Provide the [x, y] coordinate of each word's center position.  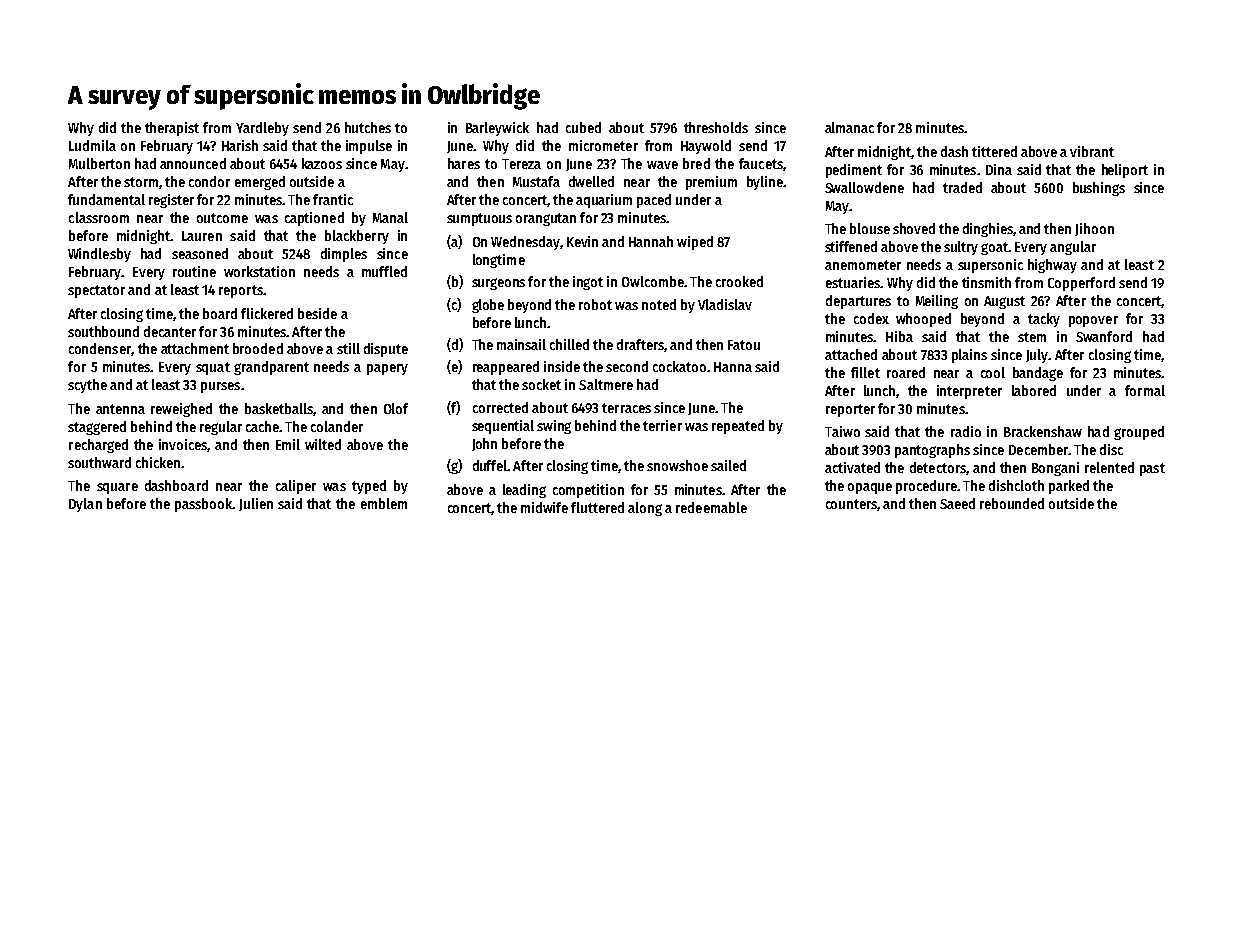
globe [488, 306]
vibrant [1092, 151]
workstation [259, 271]
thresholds [716, 127]
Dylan [85, 505]
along [645, 509]
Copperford [1081, 284]
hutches [368, 127]
